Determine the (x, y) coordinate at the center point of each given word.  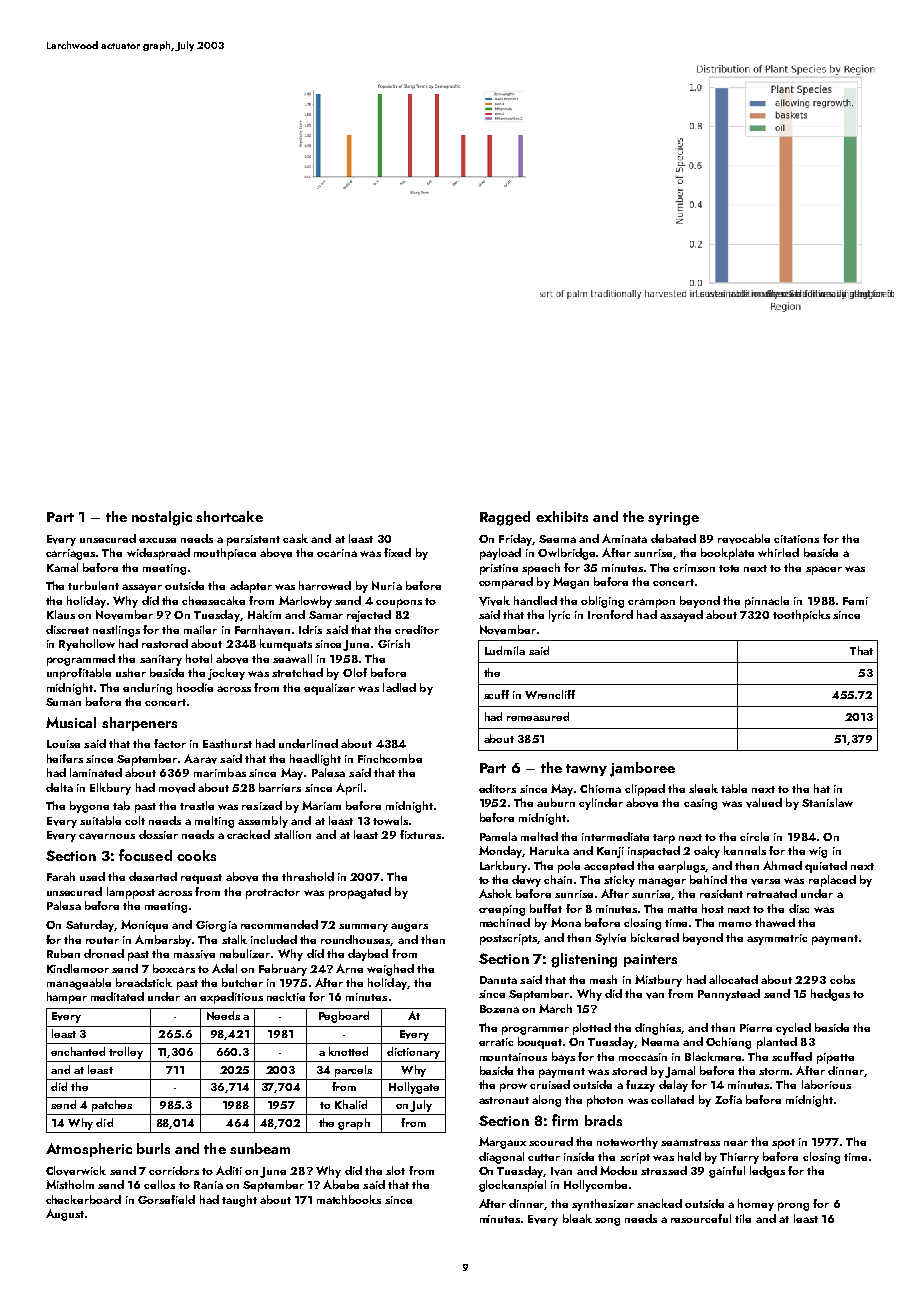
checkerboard (83, 1199)
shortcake (229, 516)
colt (135, 820)
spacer (824, 570)
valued (764, 803)
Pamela (498, 836)
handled (535, 600)
